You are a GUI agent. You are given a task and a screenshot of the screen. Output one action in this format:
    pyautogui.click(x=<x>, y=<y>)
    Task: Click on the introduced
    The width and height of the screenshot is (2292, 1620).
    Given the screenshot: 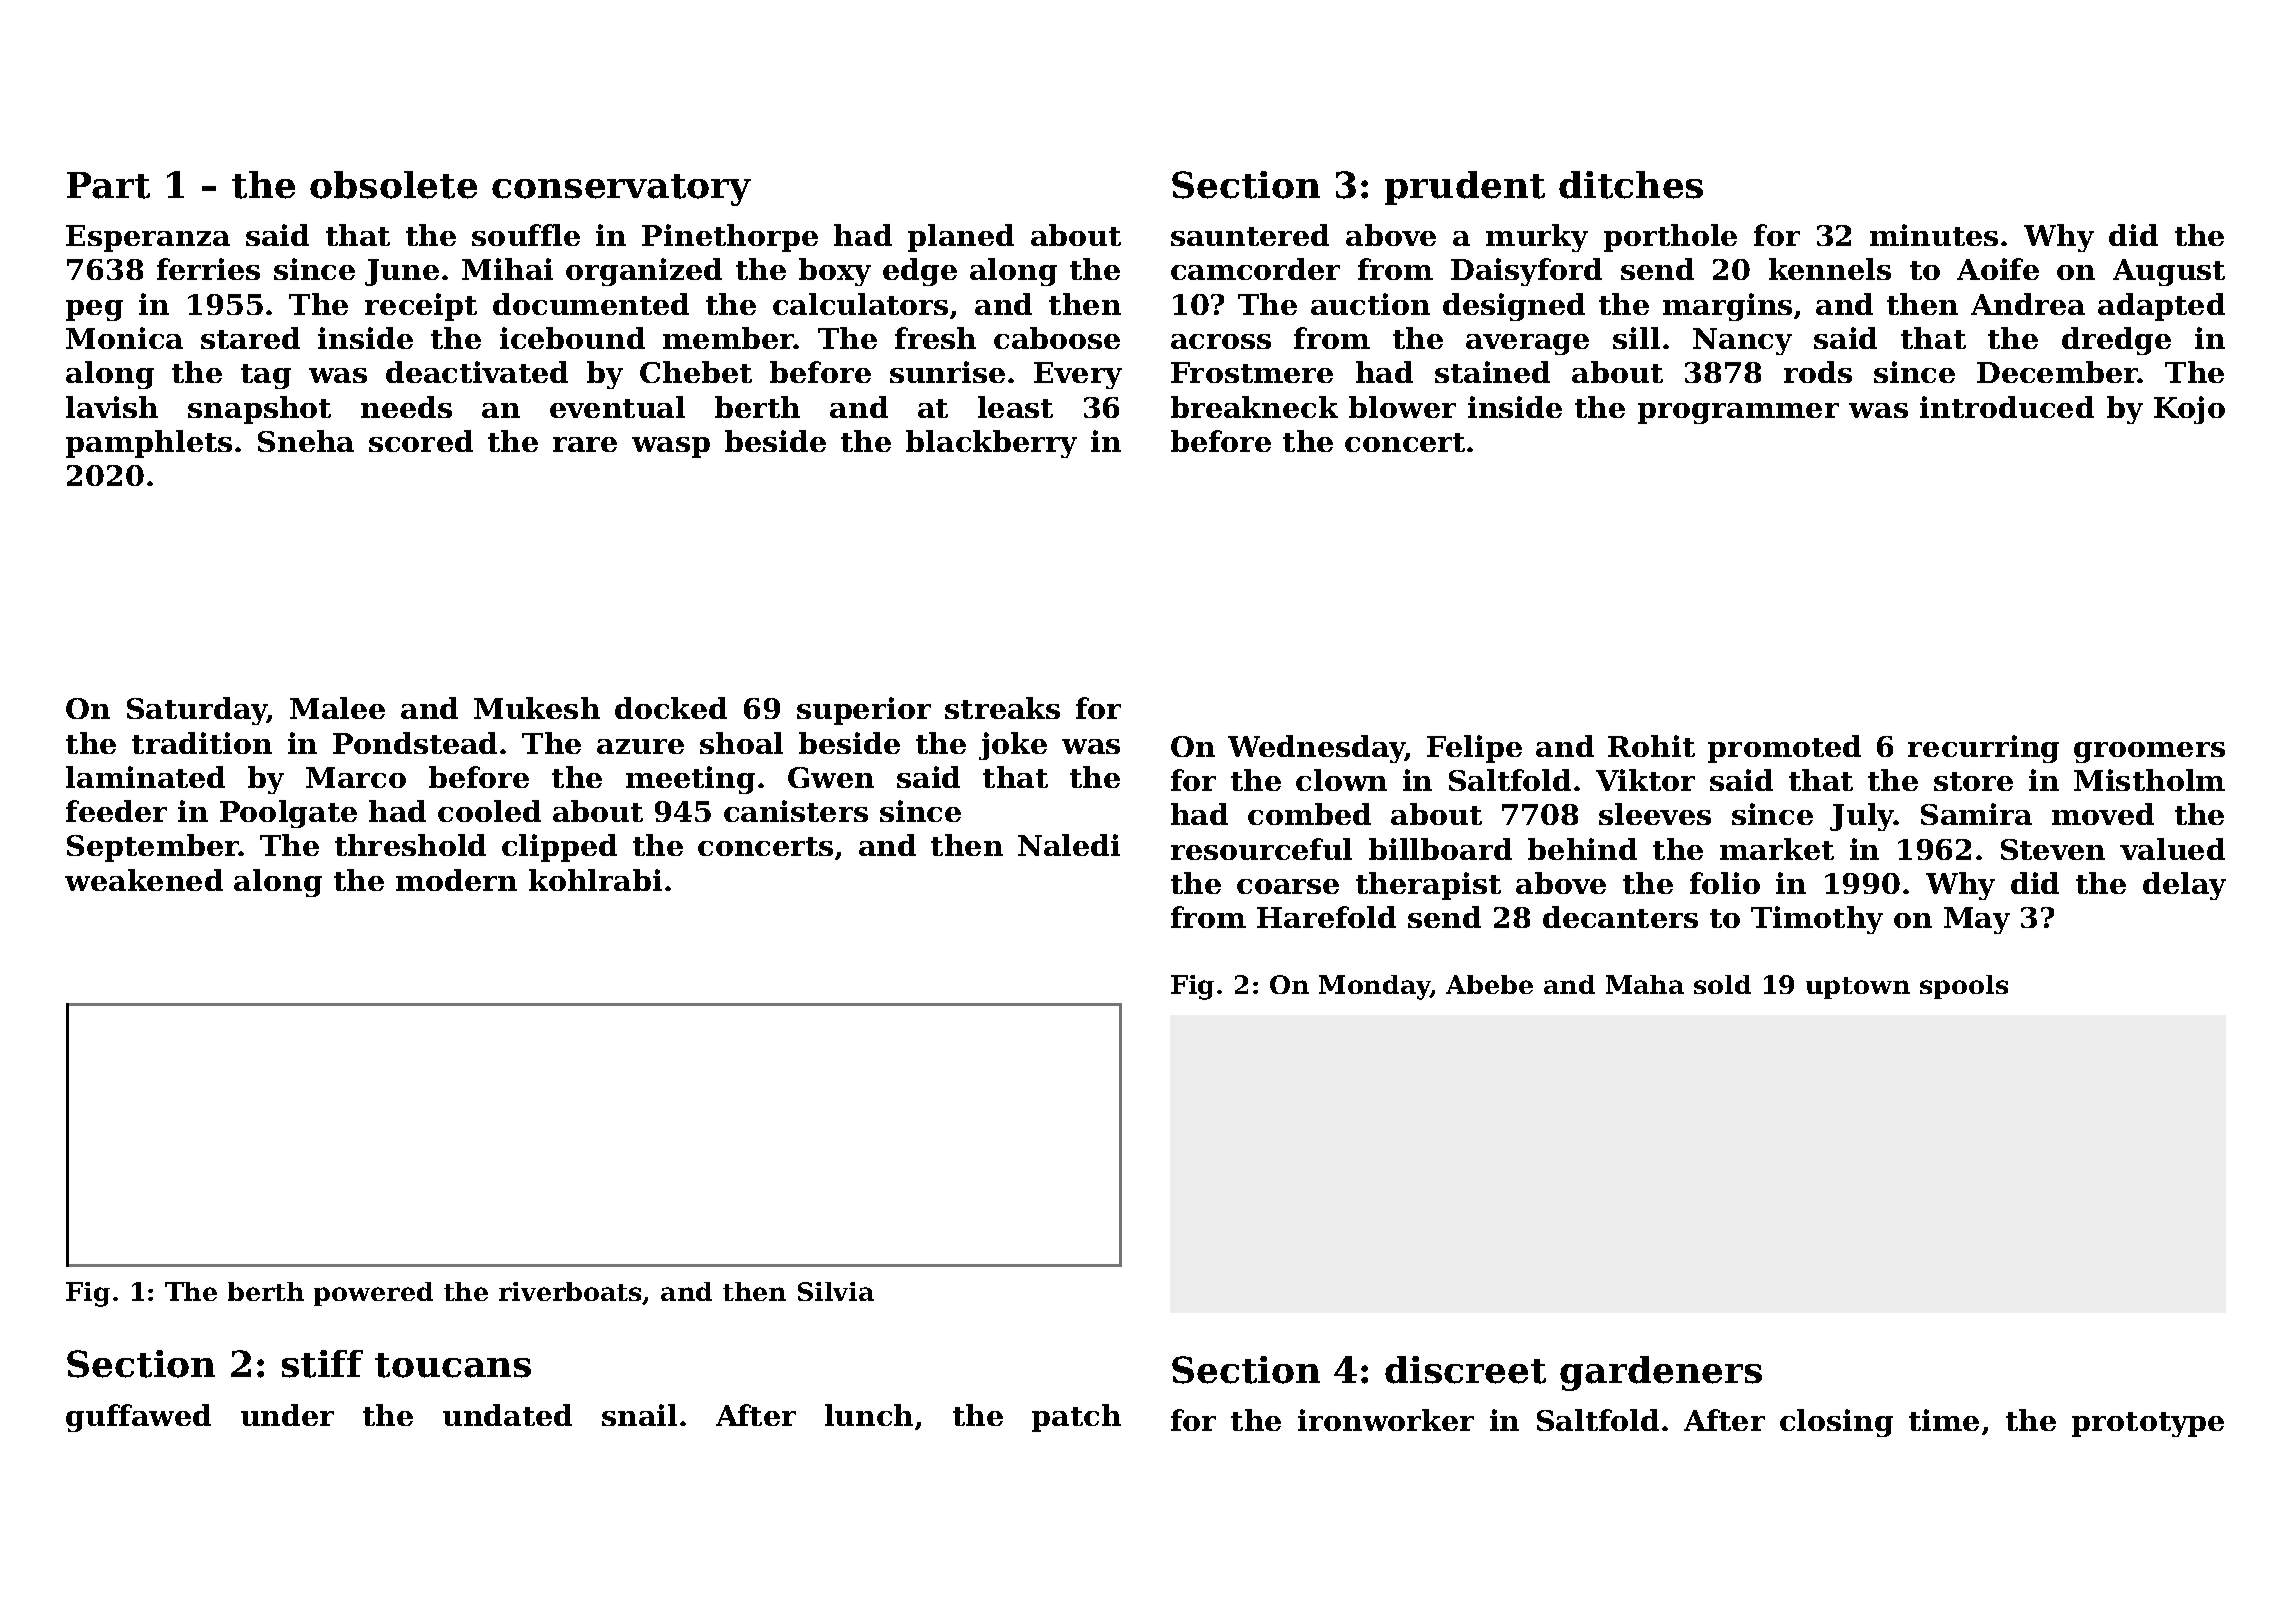 What is the action you would take?
    pyautogui.click(x=2007, y=407)
